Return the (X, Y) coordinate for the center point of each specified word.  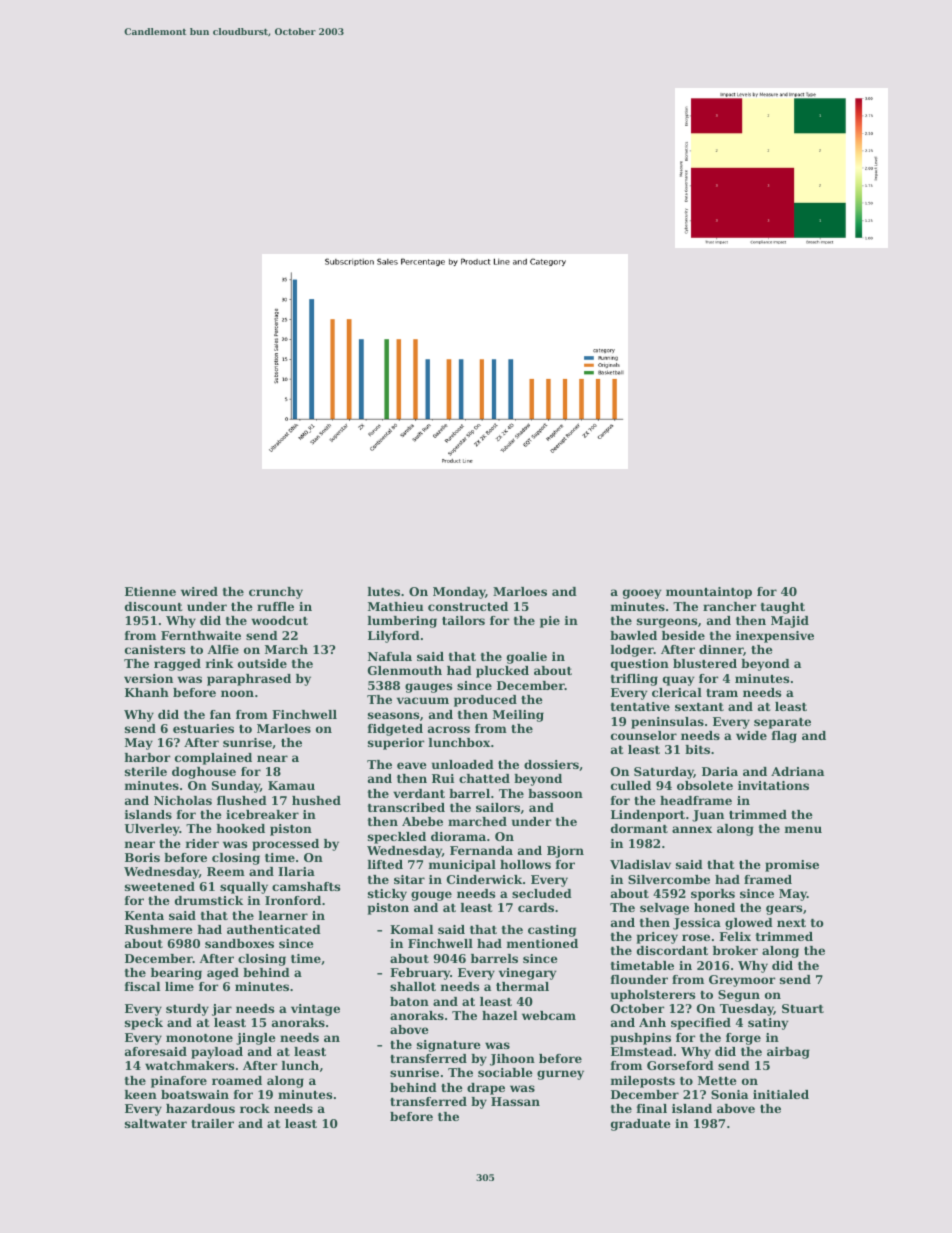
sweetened (160, 886)
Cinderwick (484, 879)
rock (255, 1108)
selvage (664, 909)
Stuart (803, 1008)
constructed (468, 606)
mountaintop (709, 593)
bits (697, 749)
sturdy (187, 1010)
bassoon (555, 793)
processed (285, 845)
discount (154, 606)
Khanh (147, 692)
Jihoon (512, 1060)
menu (803, 829)
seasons (393, 715)
